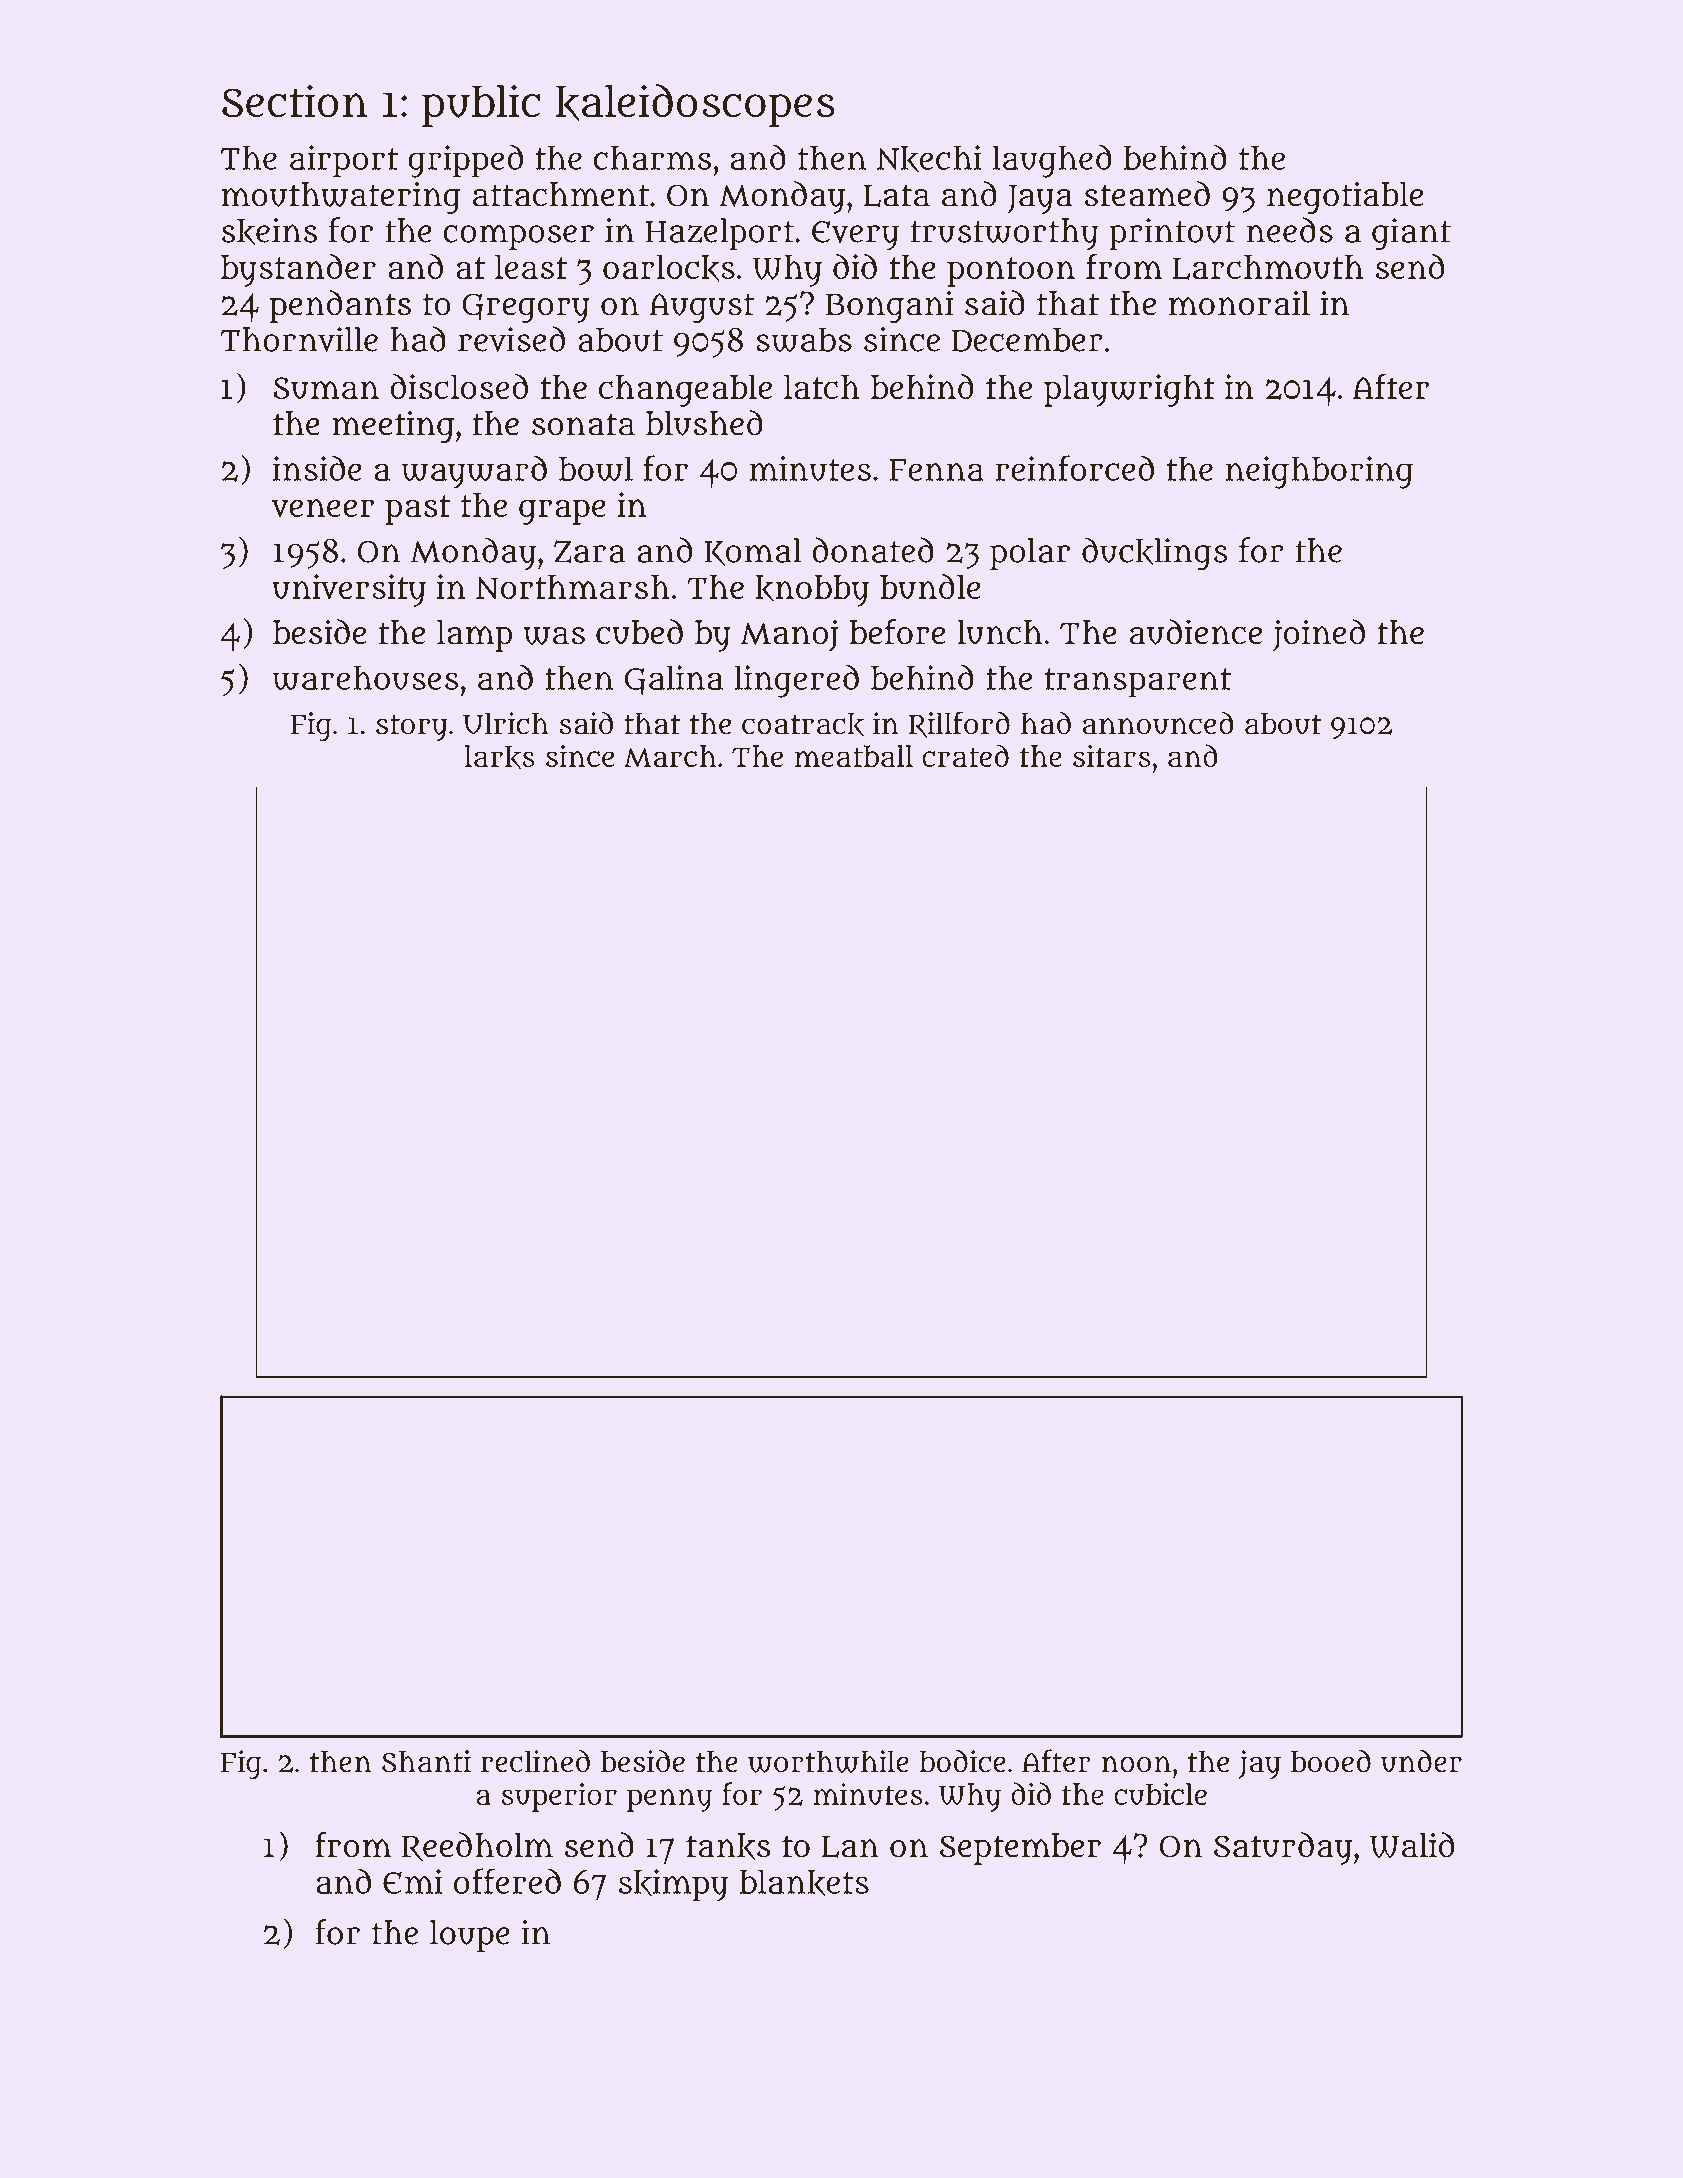  Describe the element at coordinates (500, 757) in the screenshot. I see `larks` at that location.
